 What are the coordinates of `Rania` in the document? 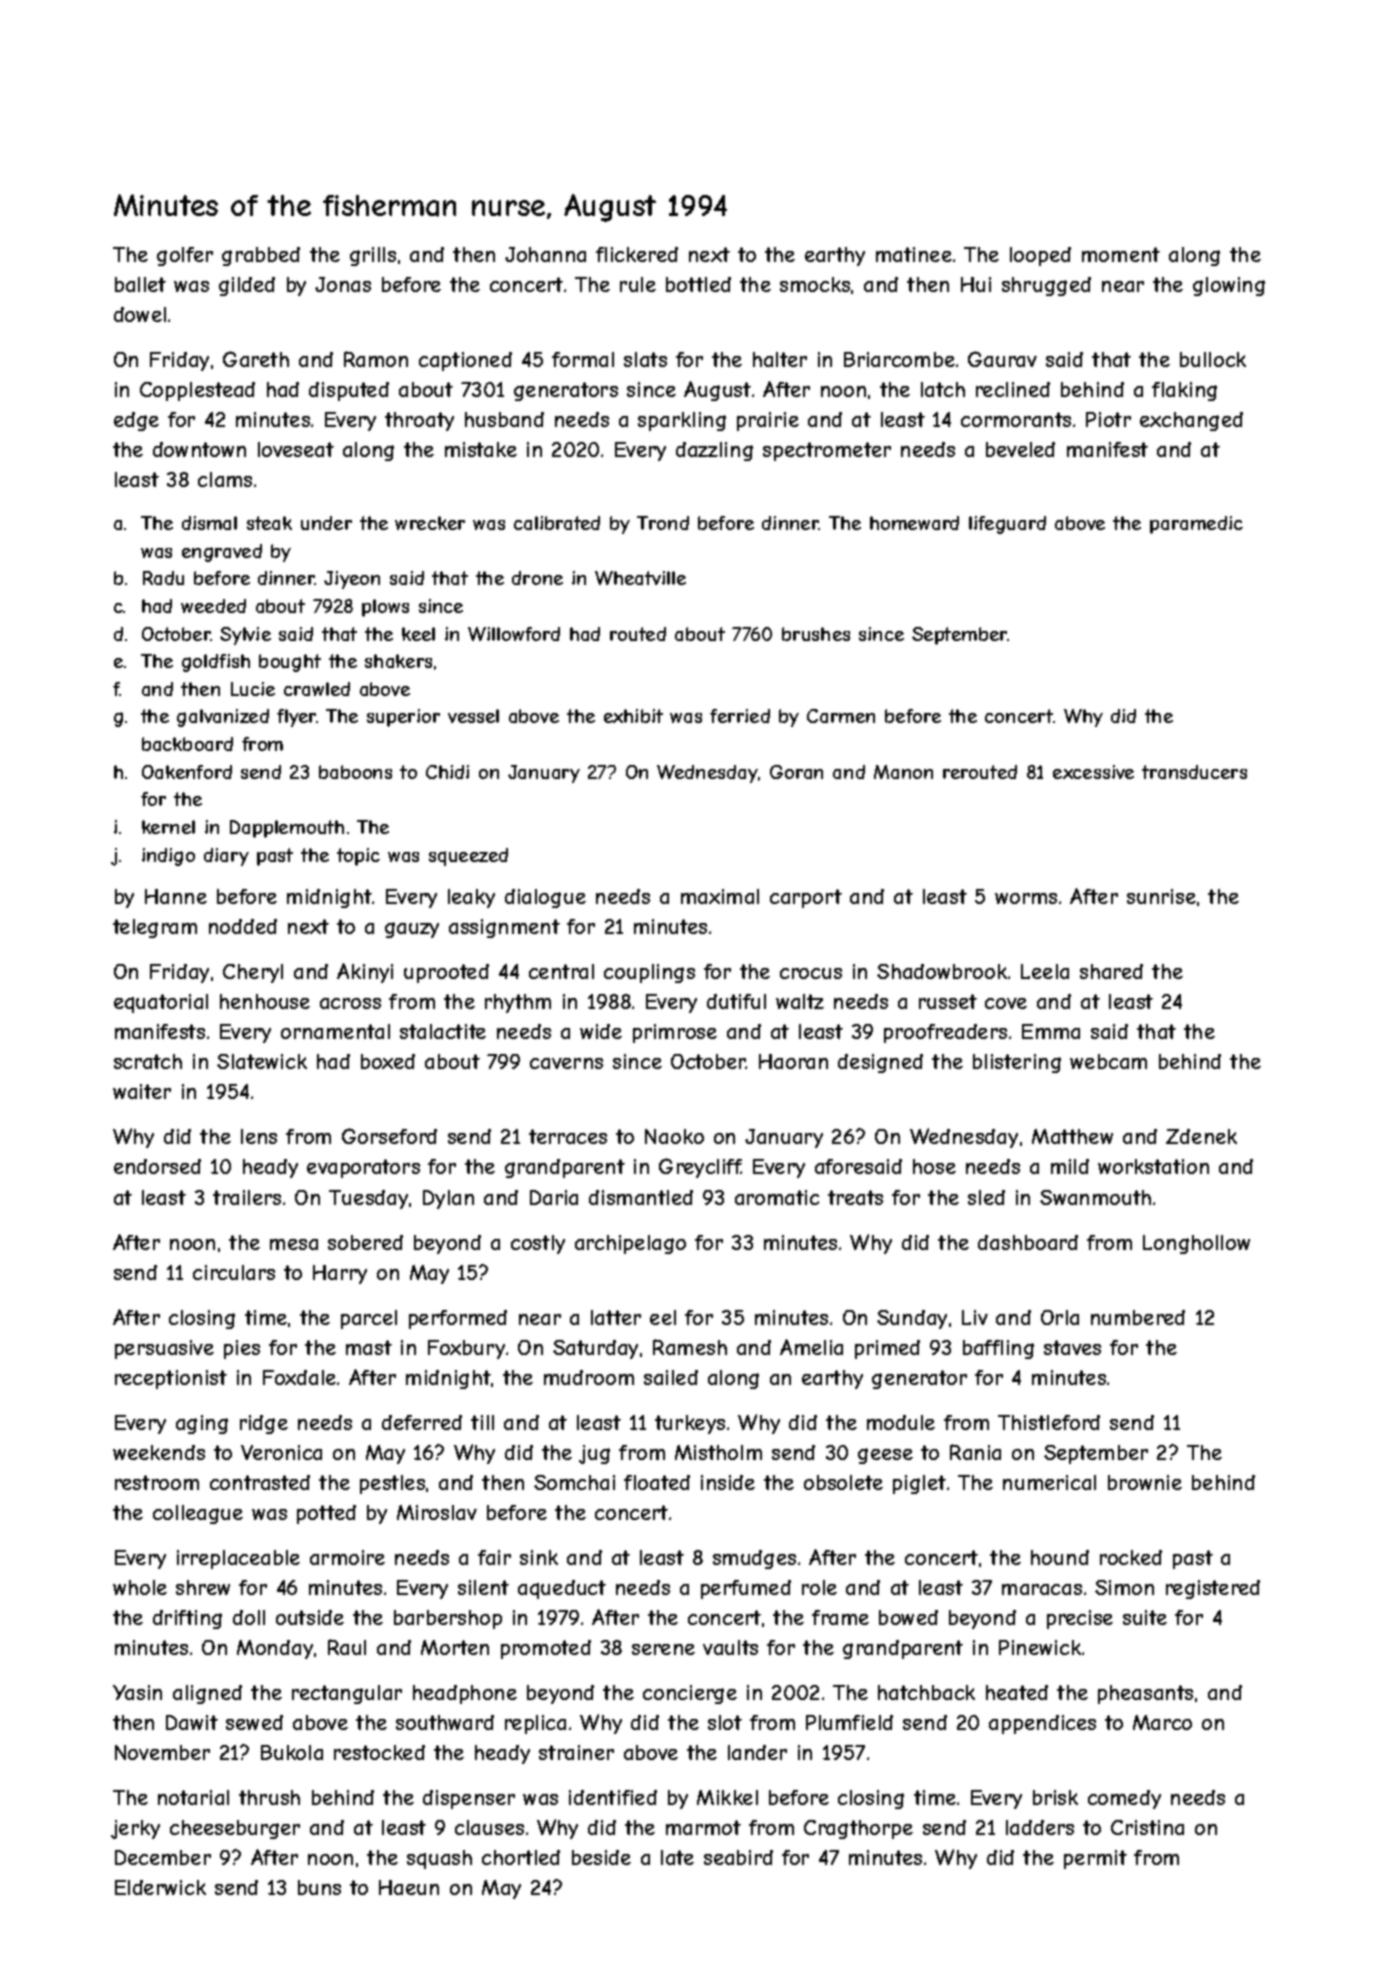 It's located at (975, 1452).
